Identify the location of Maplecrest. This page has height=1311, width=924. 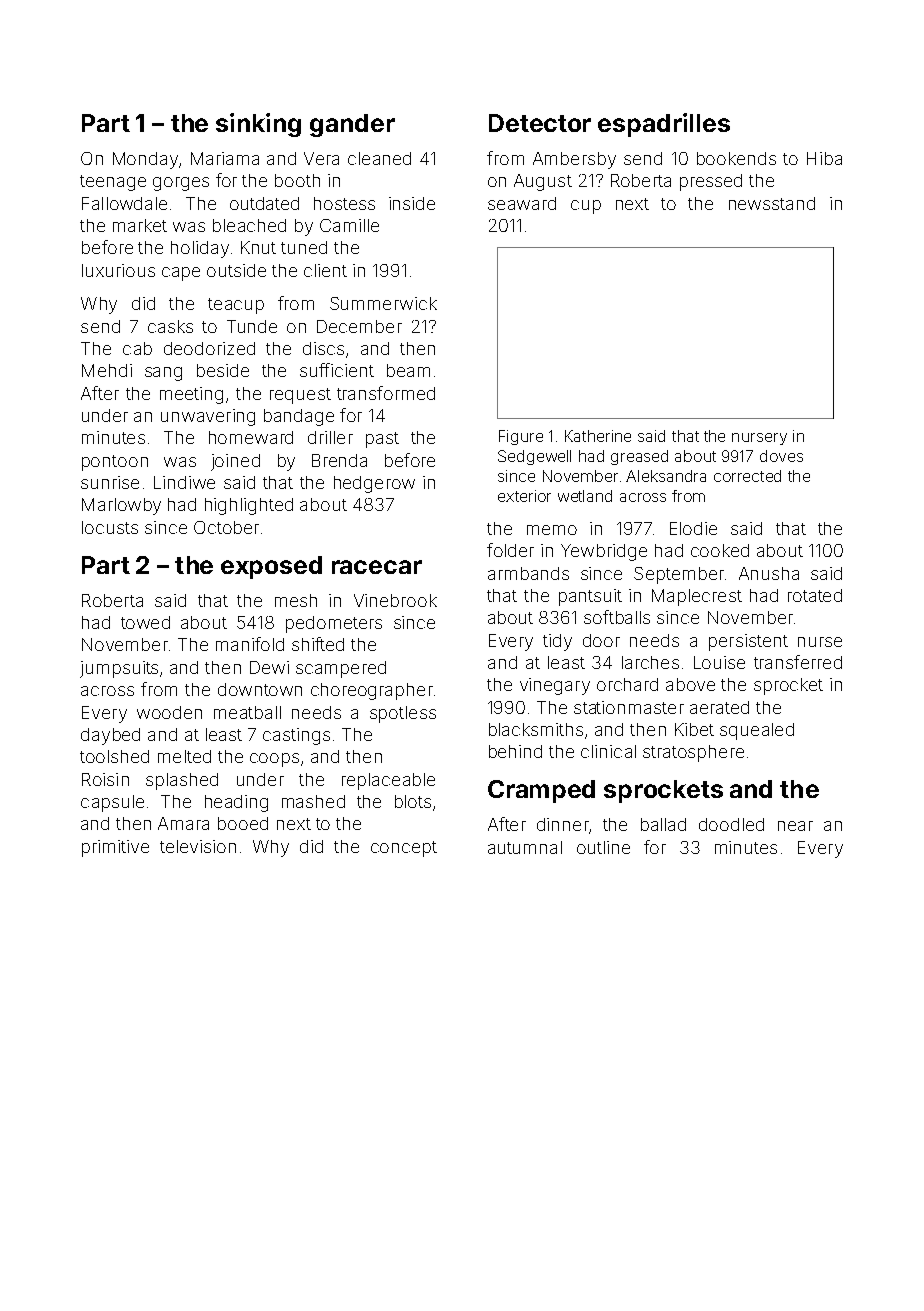
(697, 597).
